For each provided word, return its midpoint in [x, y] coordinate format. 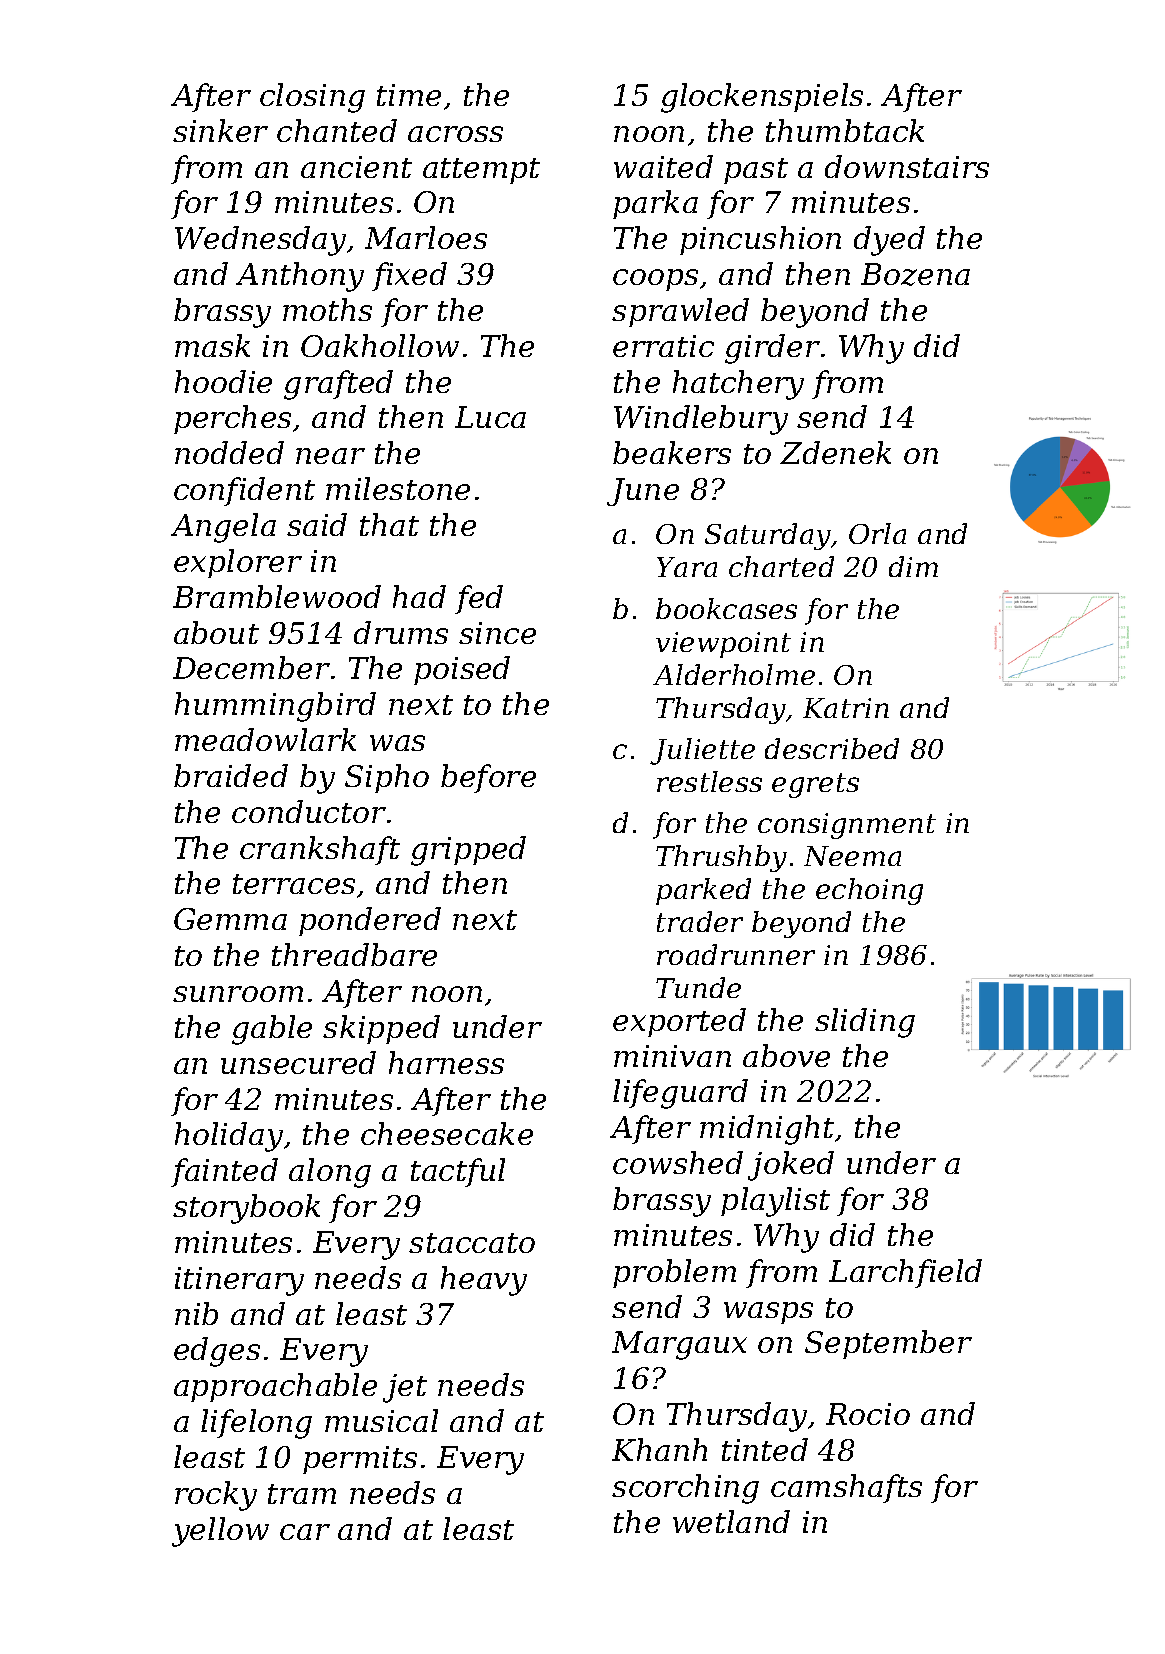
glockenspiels [762, 98]
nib [196, 1313]
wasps [768, 1313]
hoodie [223, 381]
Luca [490, 417]
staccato [472, 1243]
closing [312, 98]
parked [703, 891]
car [305, 1532]
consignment [847, 826]
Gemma [230, 919]
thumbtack [845, 130]
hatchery [738, 385]
